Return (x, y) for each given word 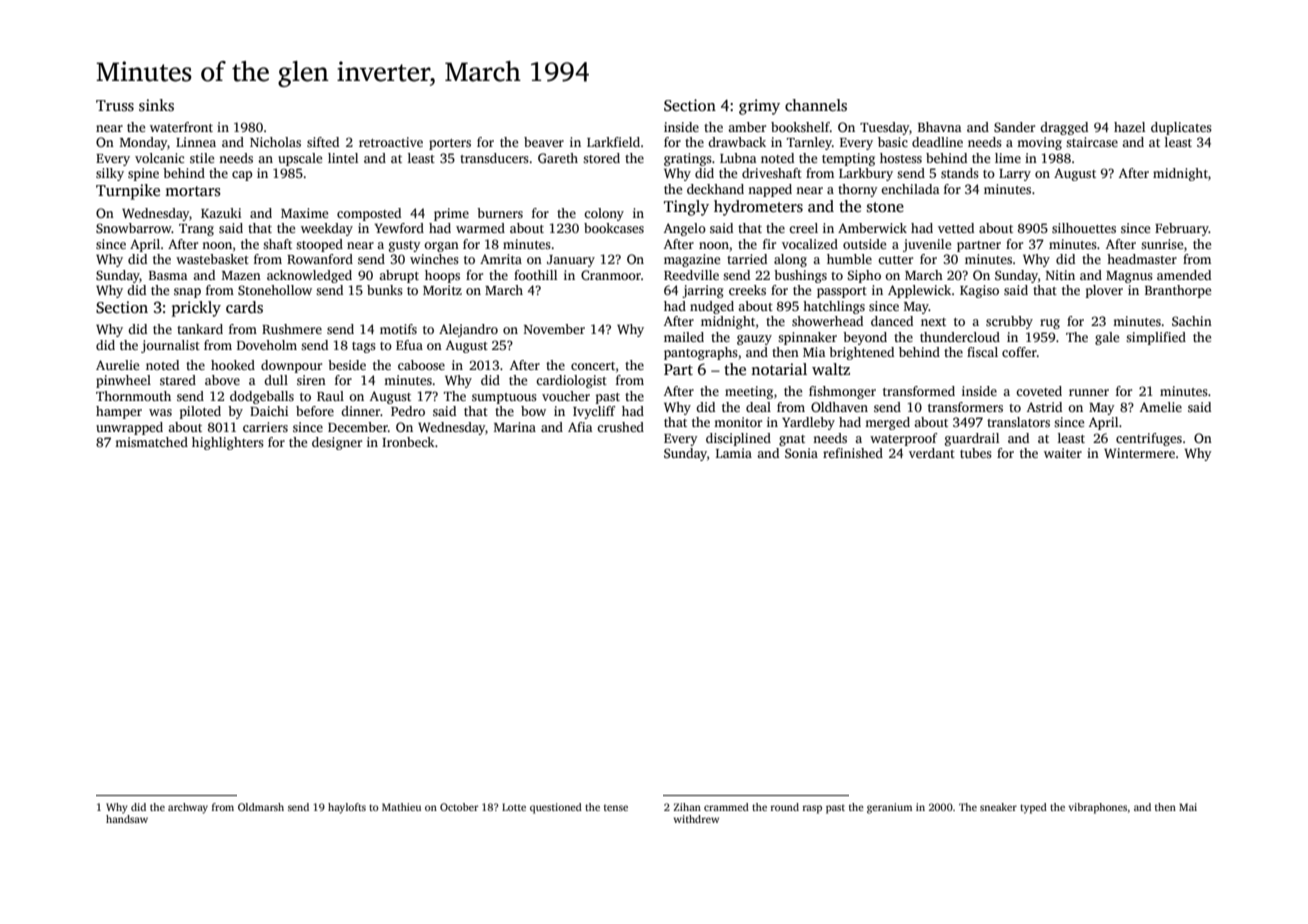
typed (1033, 808)
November (554, 329)
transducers (494, 158)
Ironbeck (408, 442)
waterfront (181, 127)
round (785, 807)
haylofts (347, 808)
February (1182, 229)
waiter (1063, 453)
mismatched (151, 442)
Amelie (1161, 407)
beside (347, 365)
